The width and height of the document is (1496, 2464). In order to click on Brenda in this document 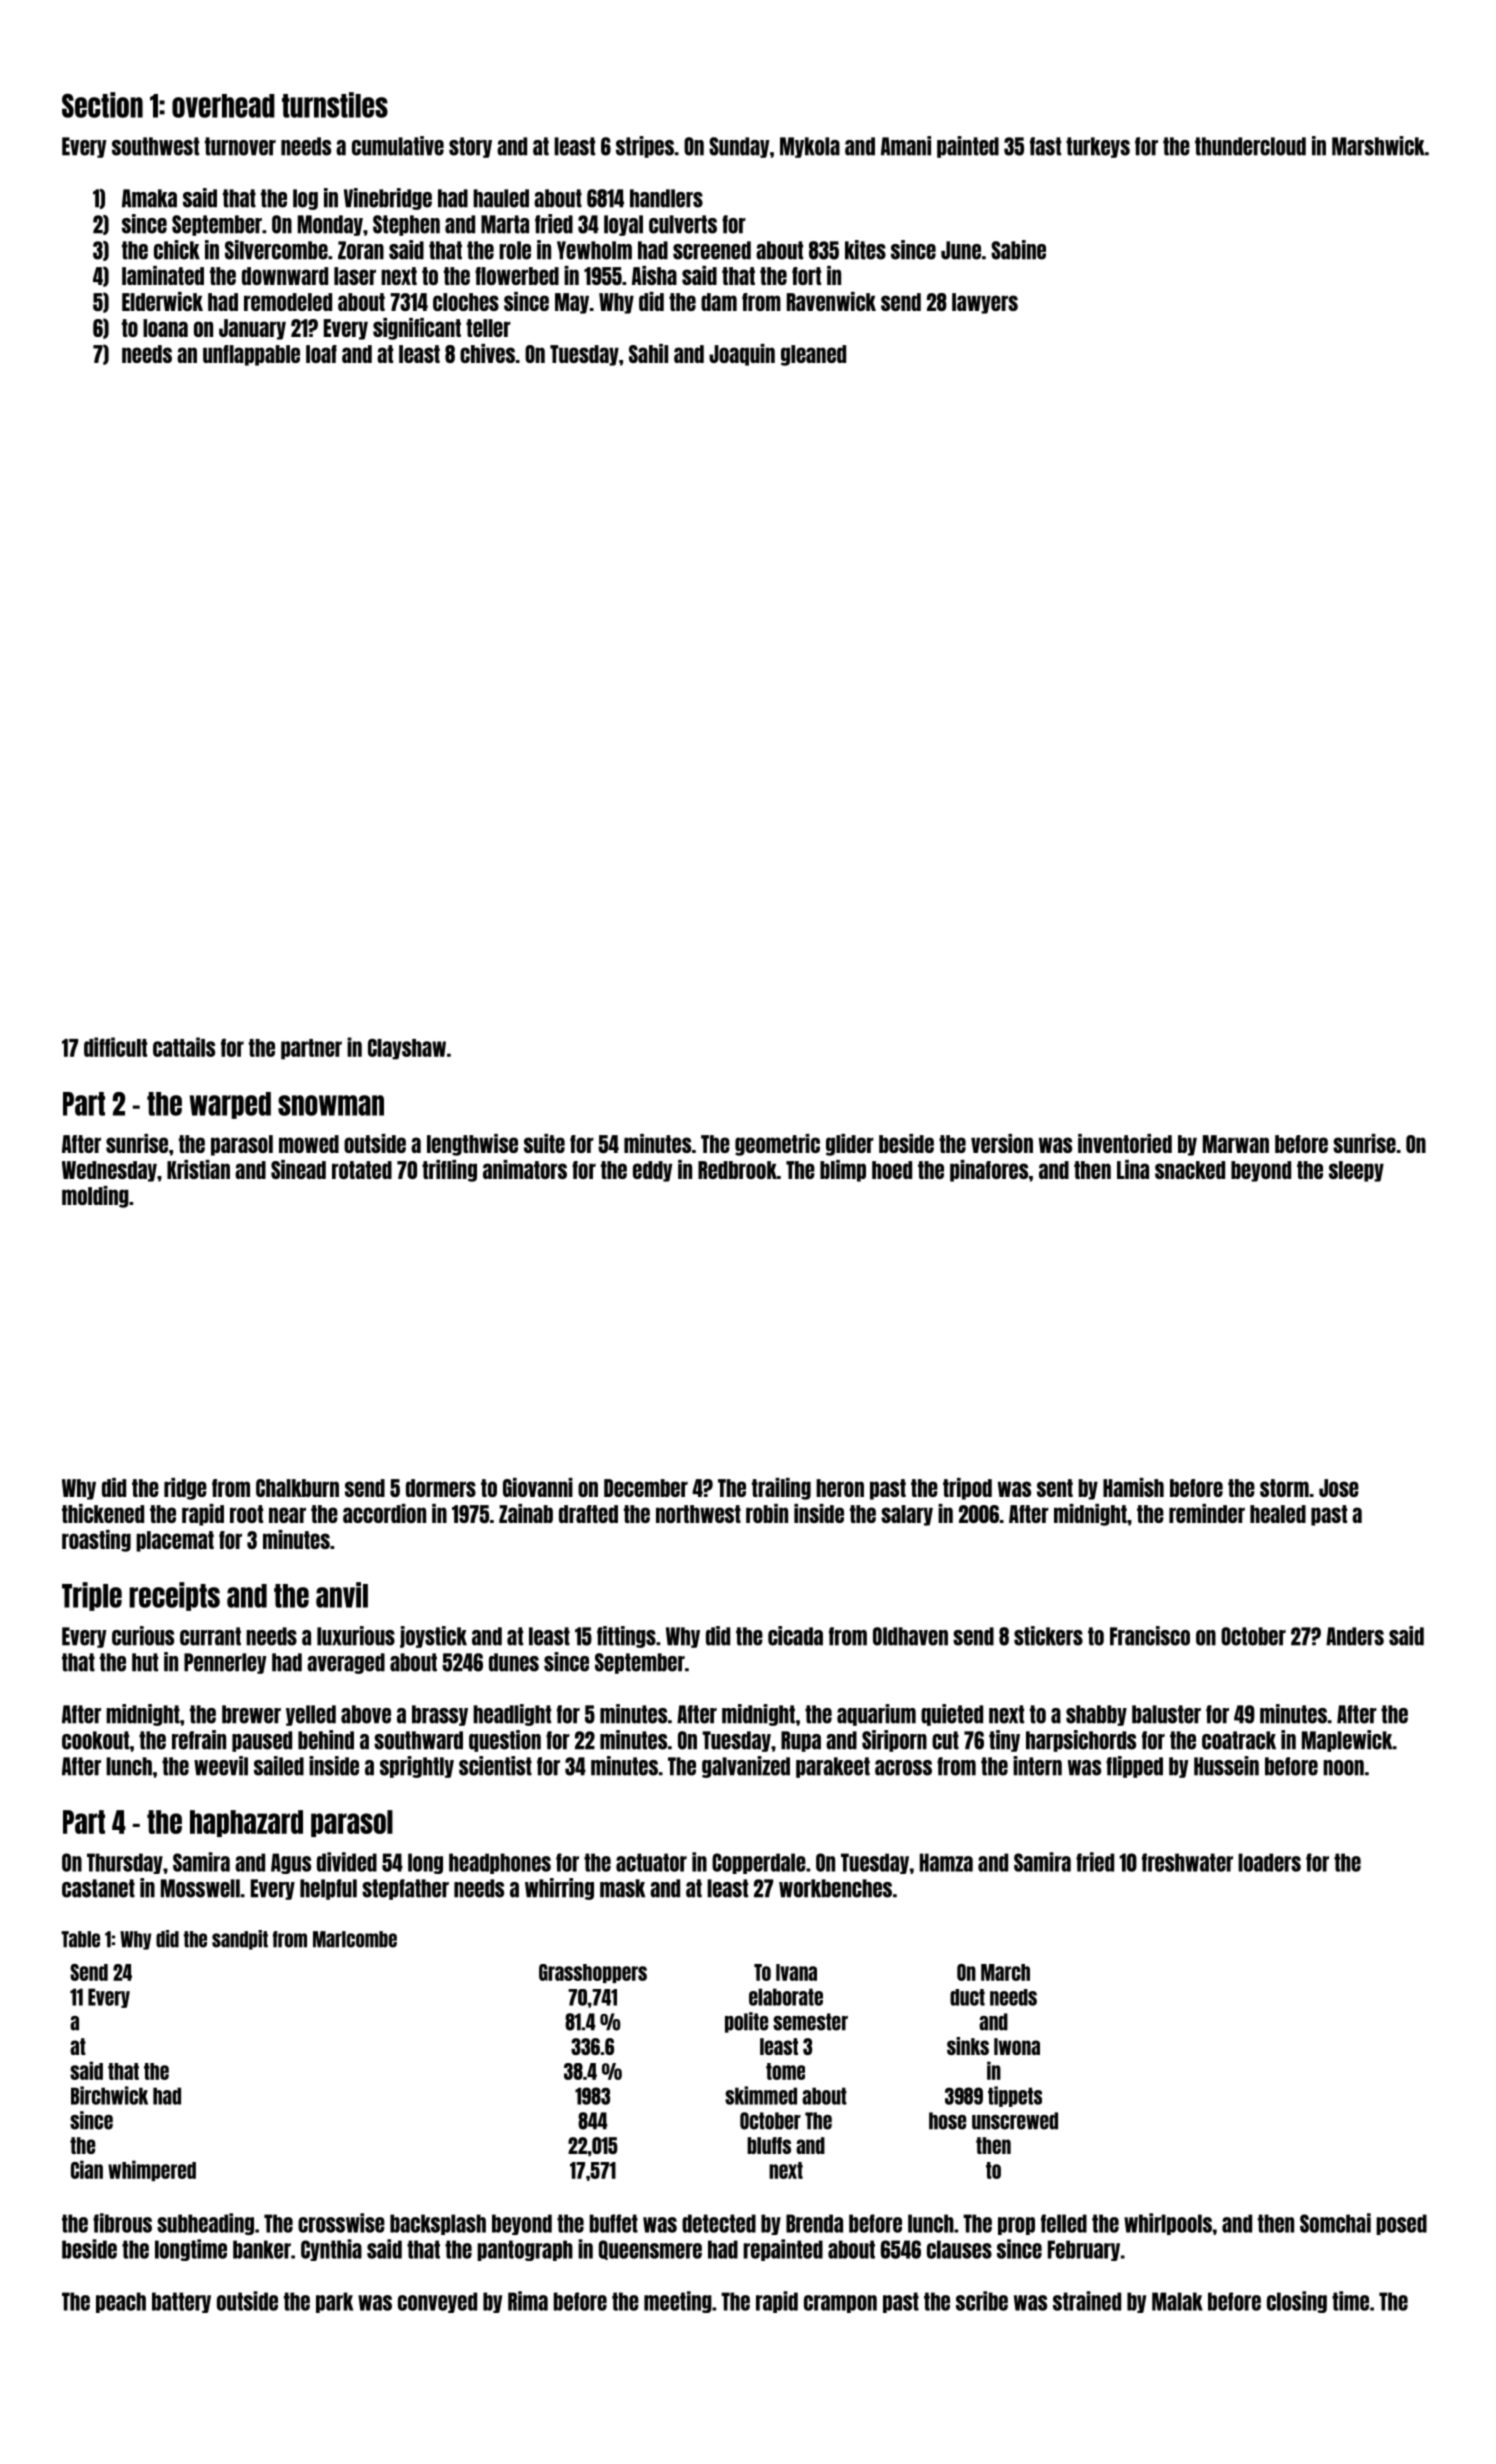, I will do `click(814, 2223)`.
